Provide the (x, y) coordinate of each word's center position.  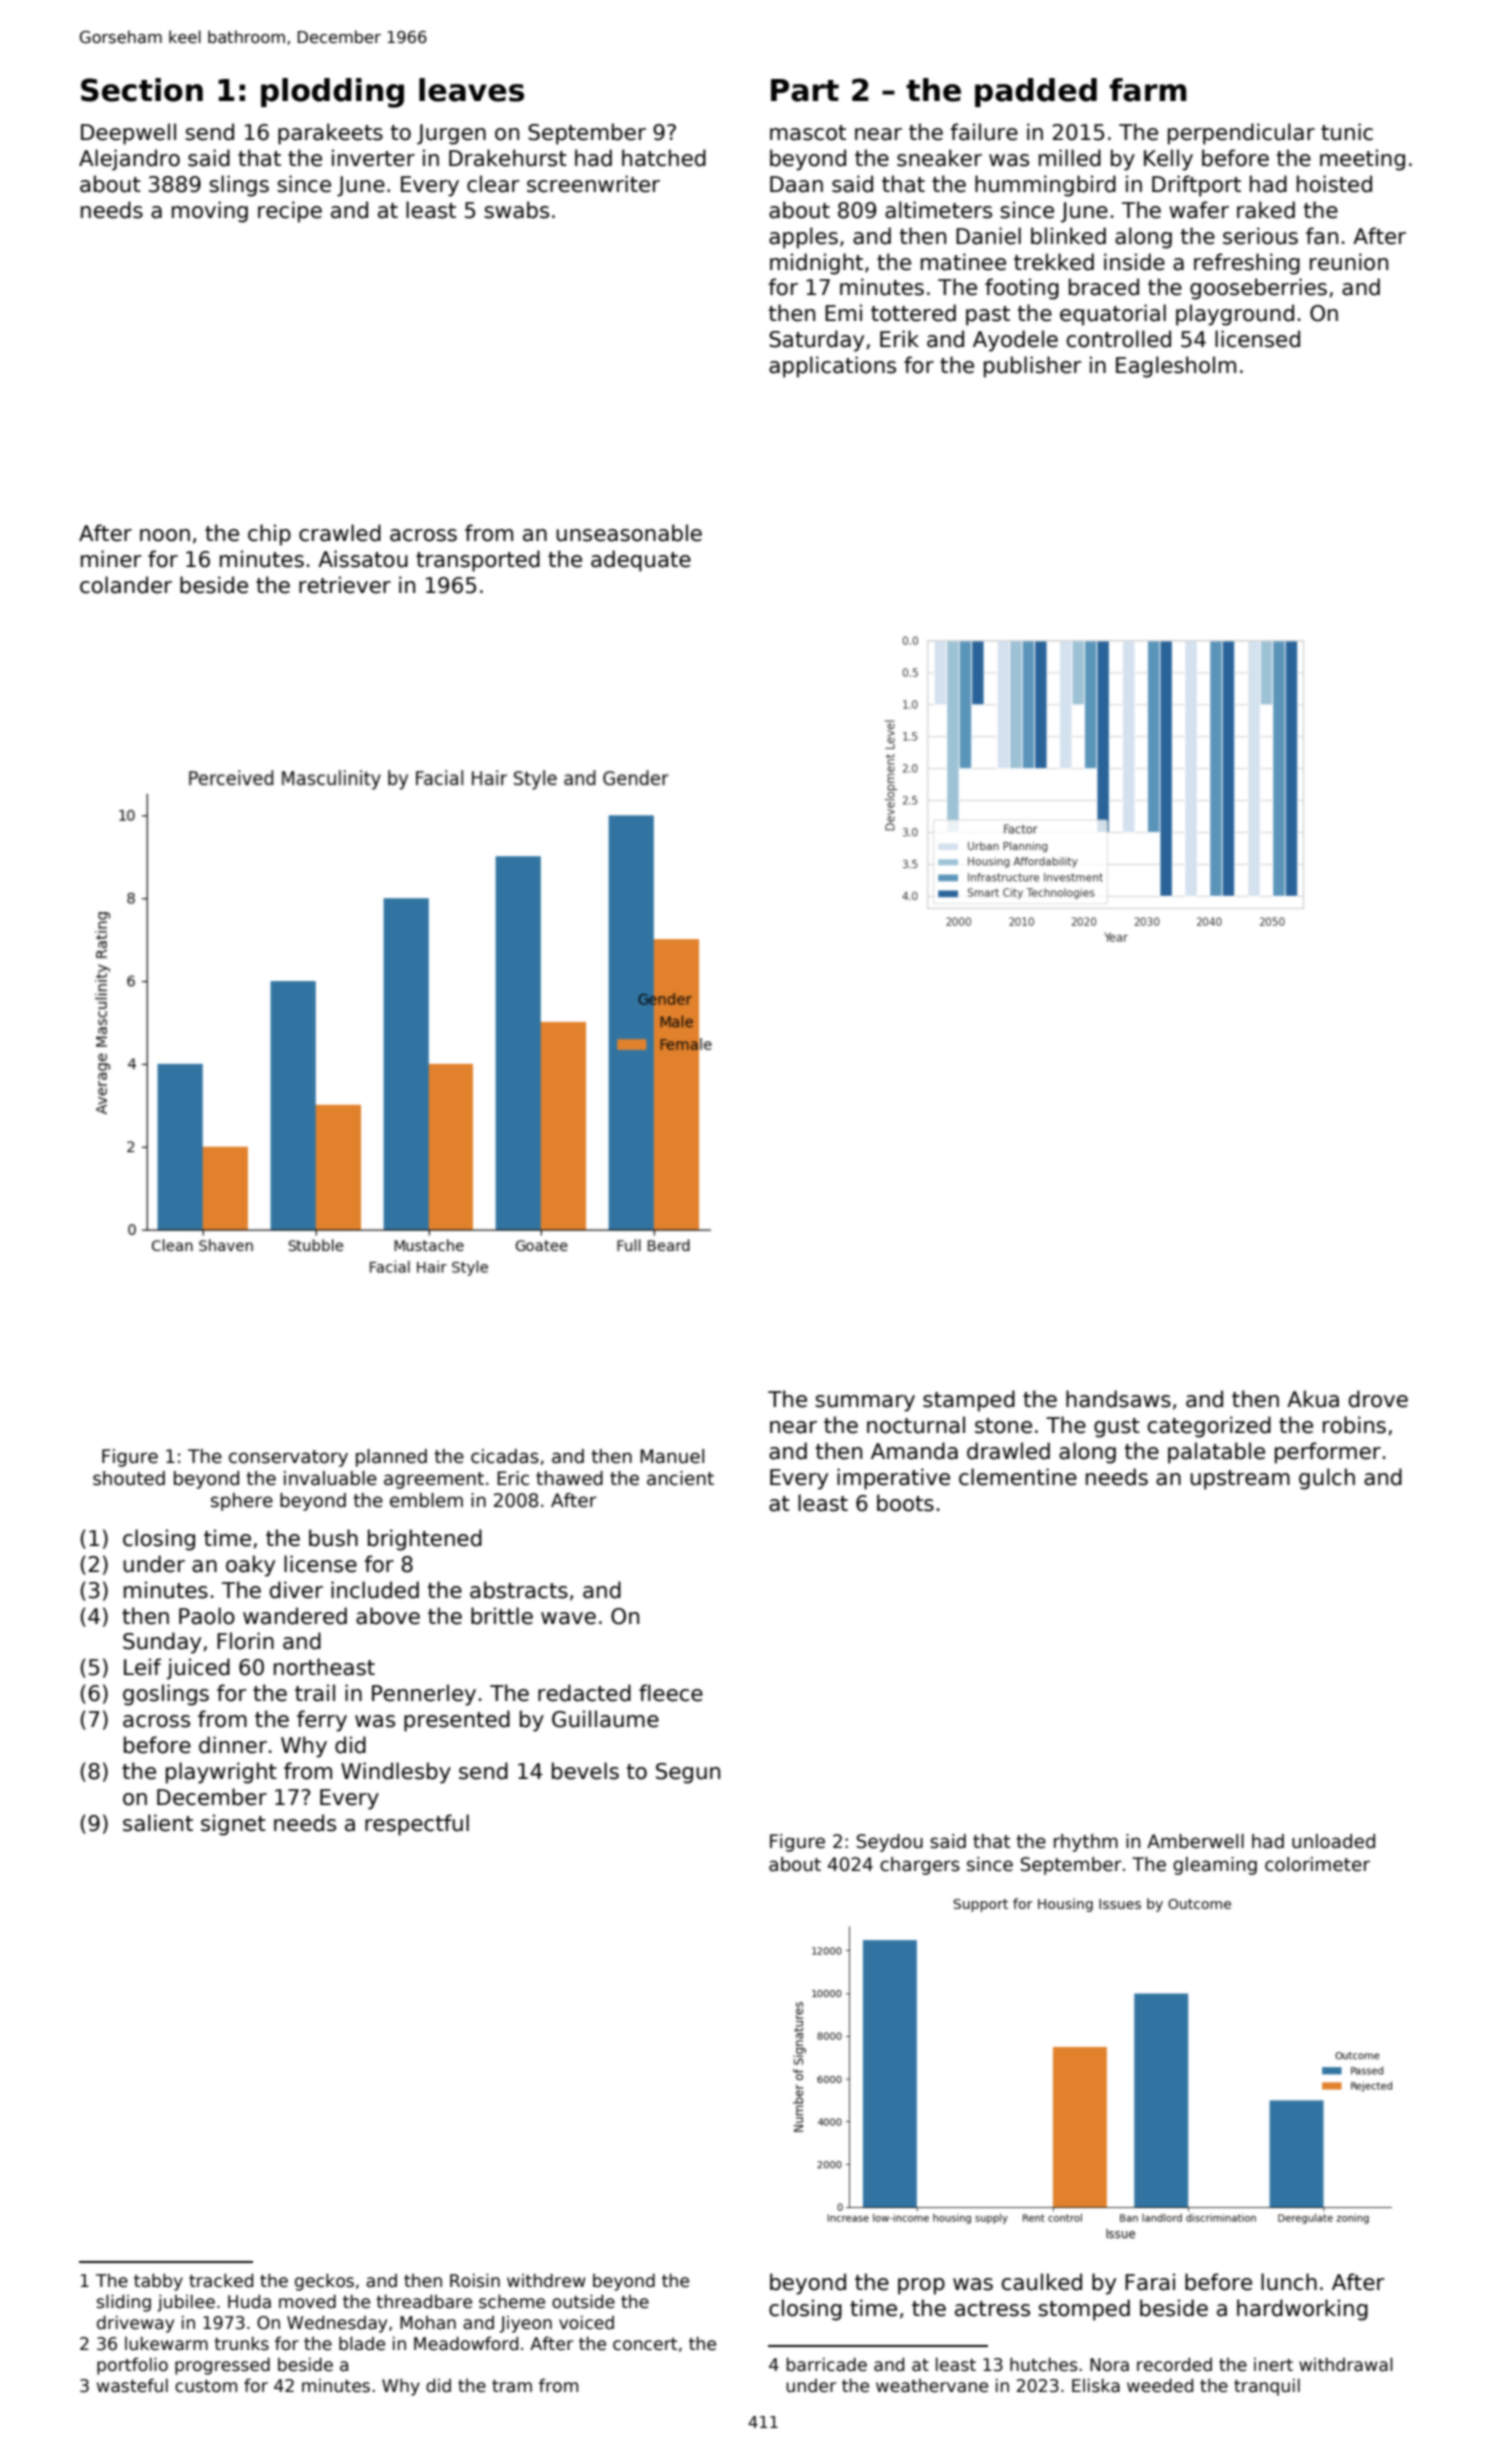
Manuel (672, 1456)
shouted (129, 1478)
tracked (221, 2280)
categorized (1209, 1427)
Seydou (890, 1843)
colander (126, 585)
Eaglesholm (1176, 367)
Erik (899, 338)
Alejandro (129, 160)
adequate (641, 561)
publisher (1032, 367)
